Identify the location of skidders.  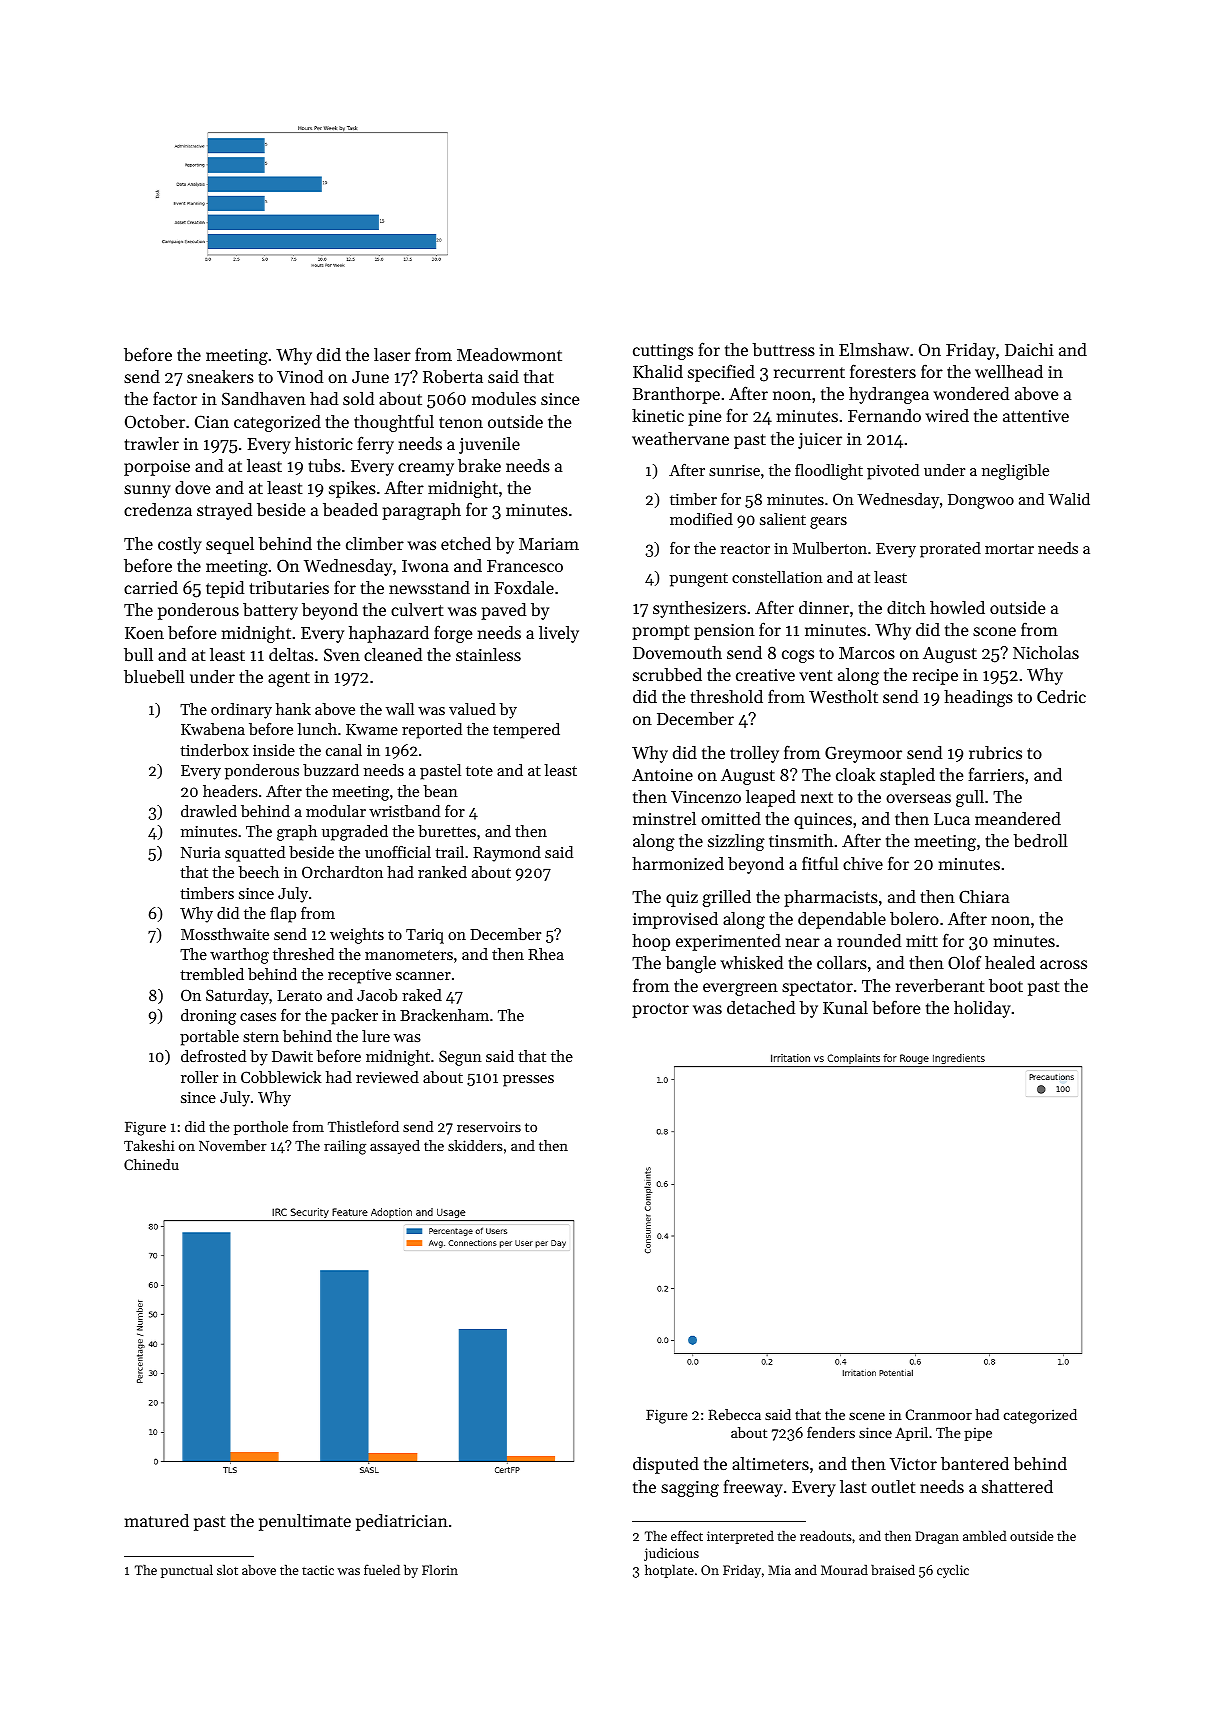
(475, 1145).
